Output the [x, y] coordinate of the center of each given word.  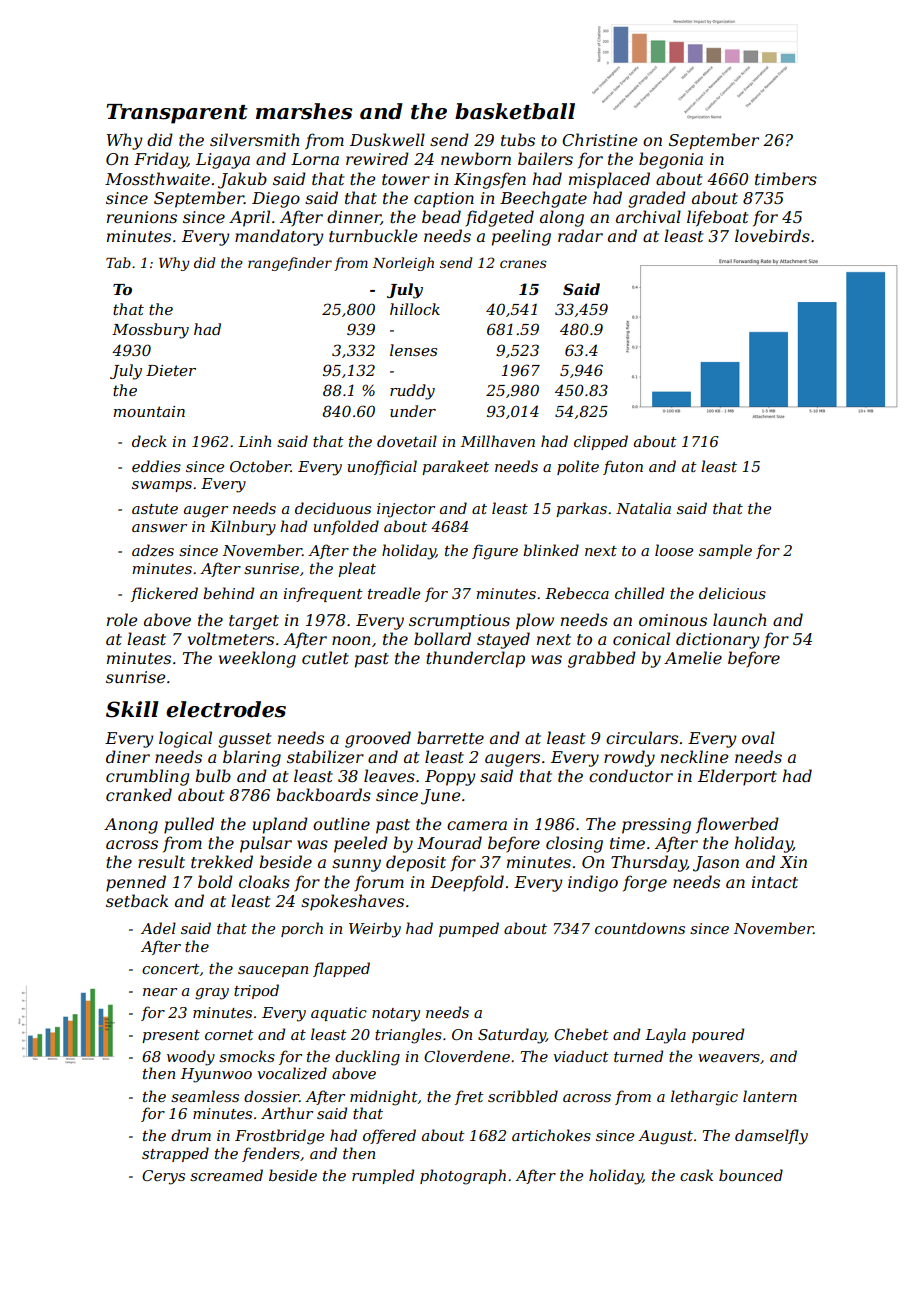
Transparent [177, 114]
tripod [256, 991]
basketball [515, 111]
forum [379, 883]
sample [725, 551]
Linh [254, 441]
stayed [503, 640]
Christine [600, 139]
